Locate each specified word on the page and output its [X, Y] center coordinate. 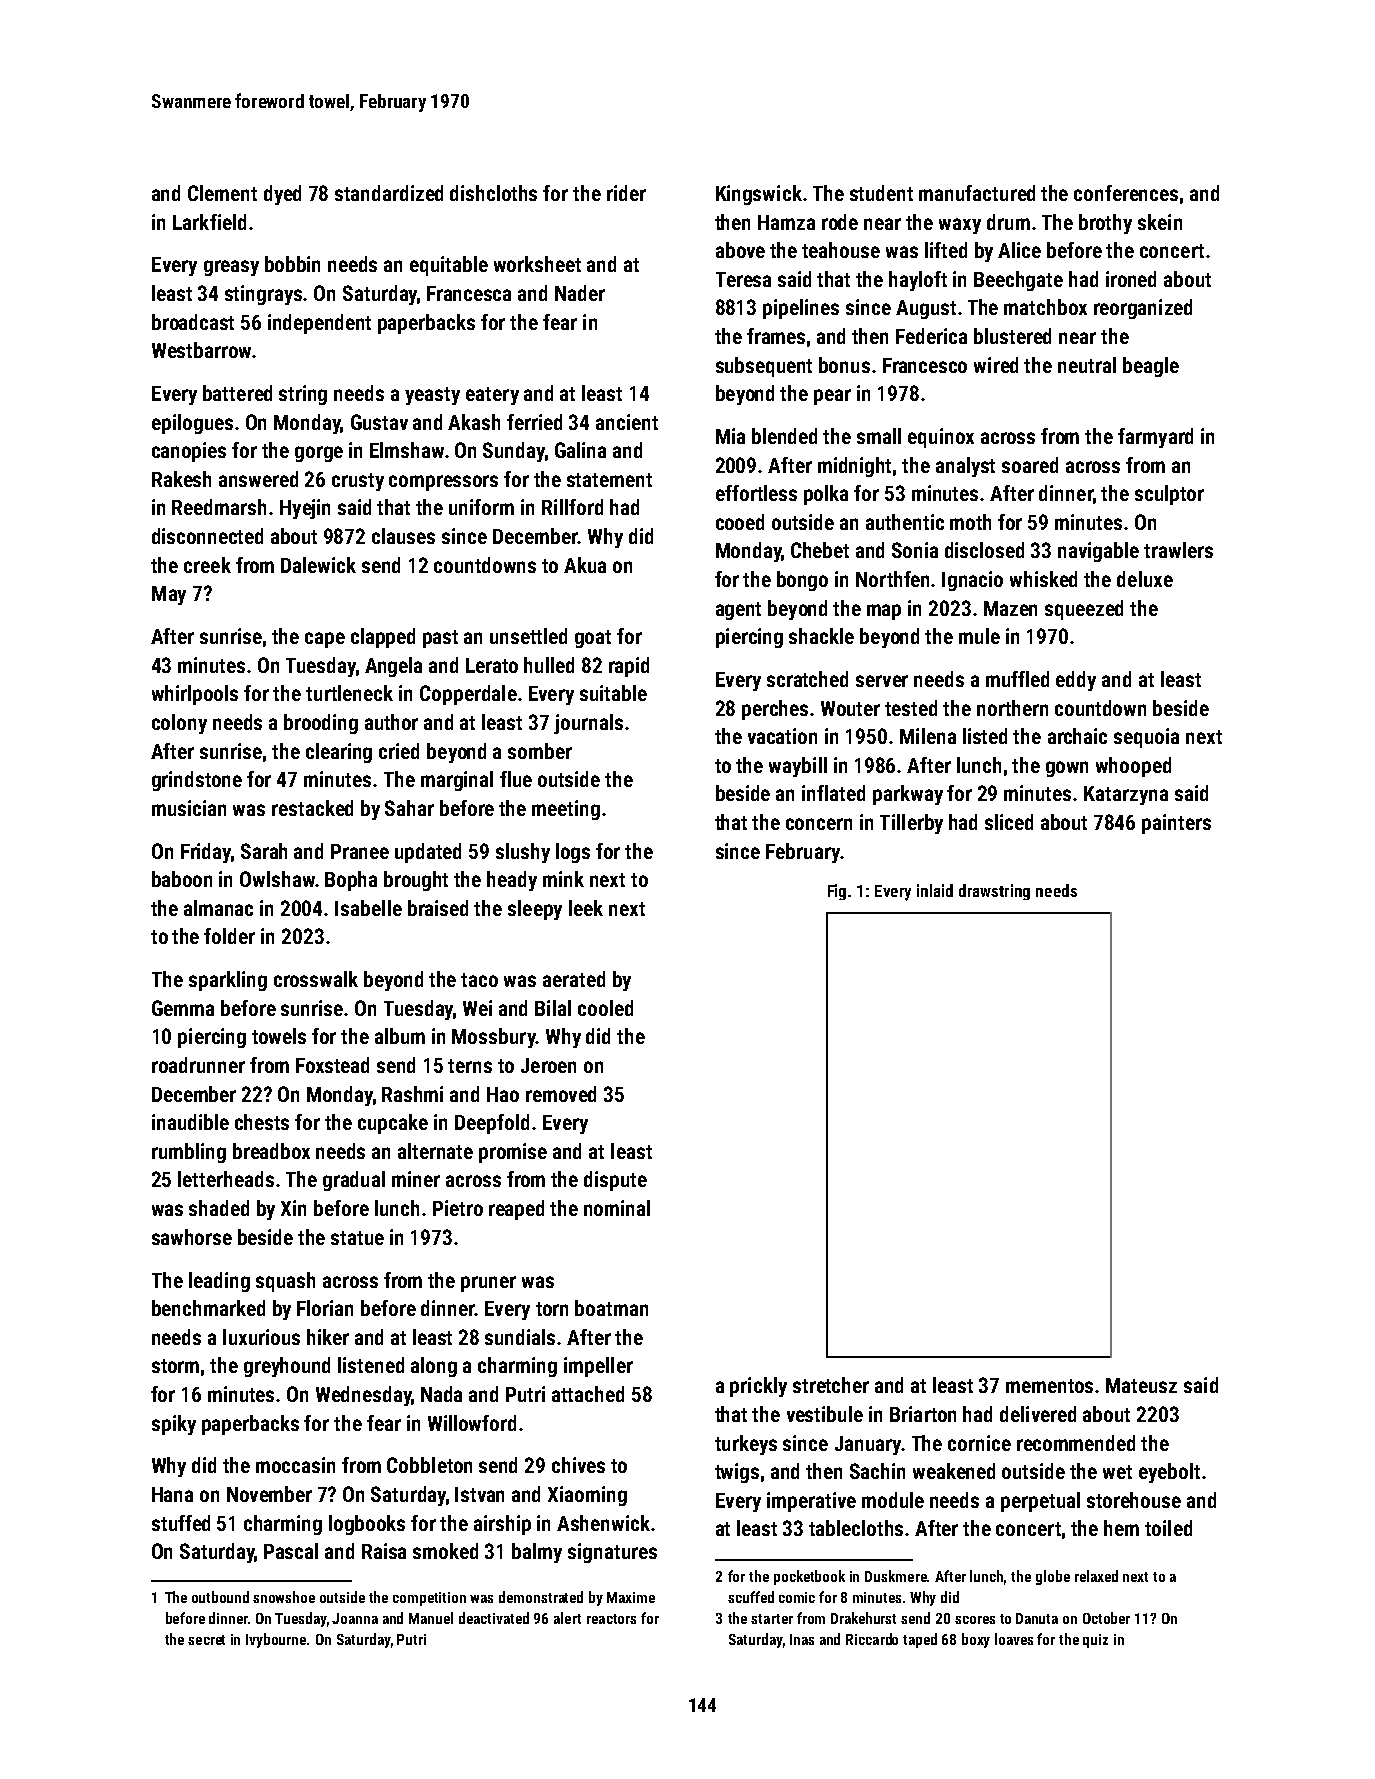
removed [561, 1094]
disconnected [207, 536]
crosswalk [316, 979]
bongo [802, 581]
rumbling [189, 1153]
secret [206, 1640]
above [740, 250]
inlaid [935, 890]
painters [1176, 824]
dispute [615, 1181]
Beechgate [1018, 281]
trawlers [1178, 550]
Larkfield [209, 222]
